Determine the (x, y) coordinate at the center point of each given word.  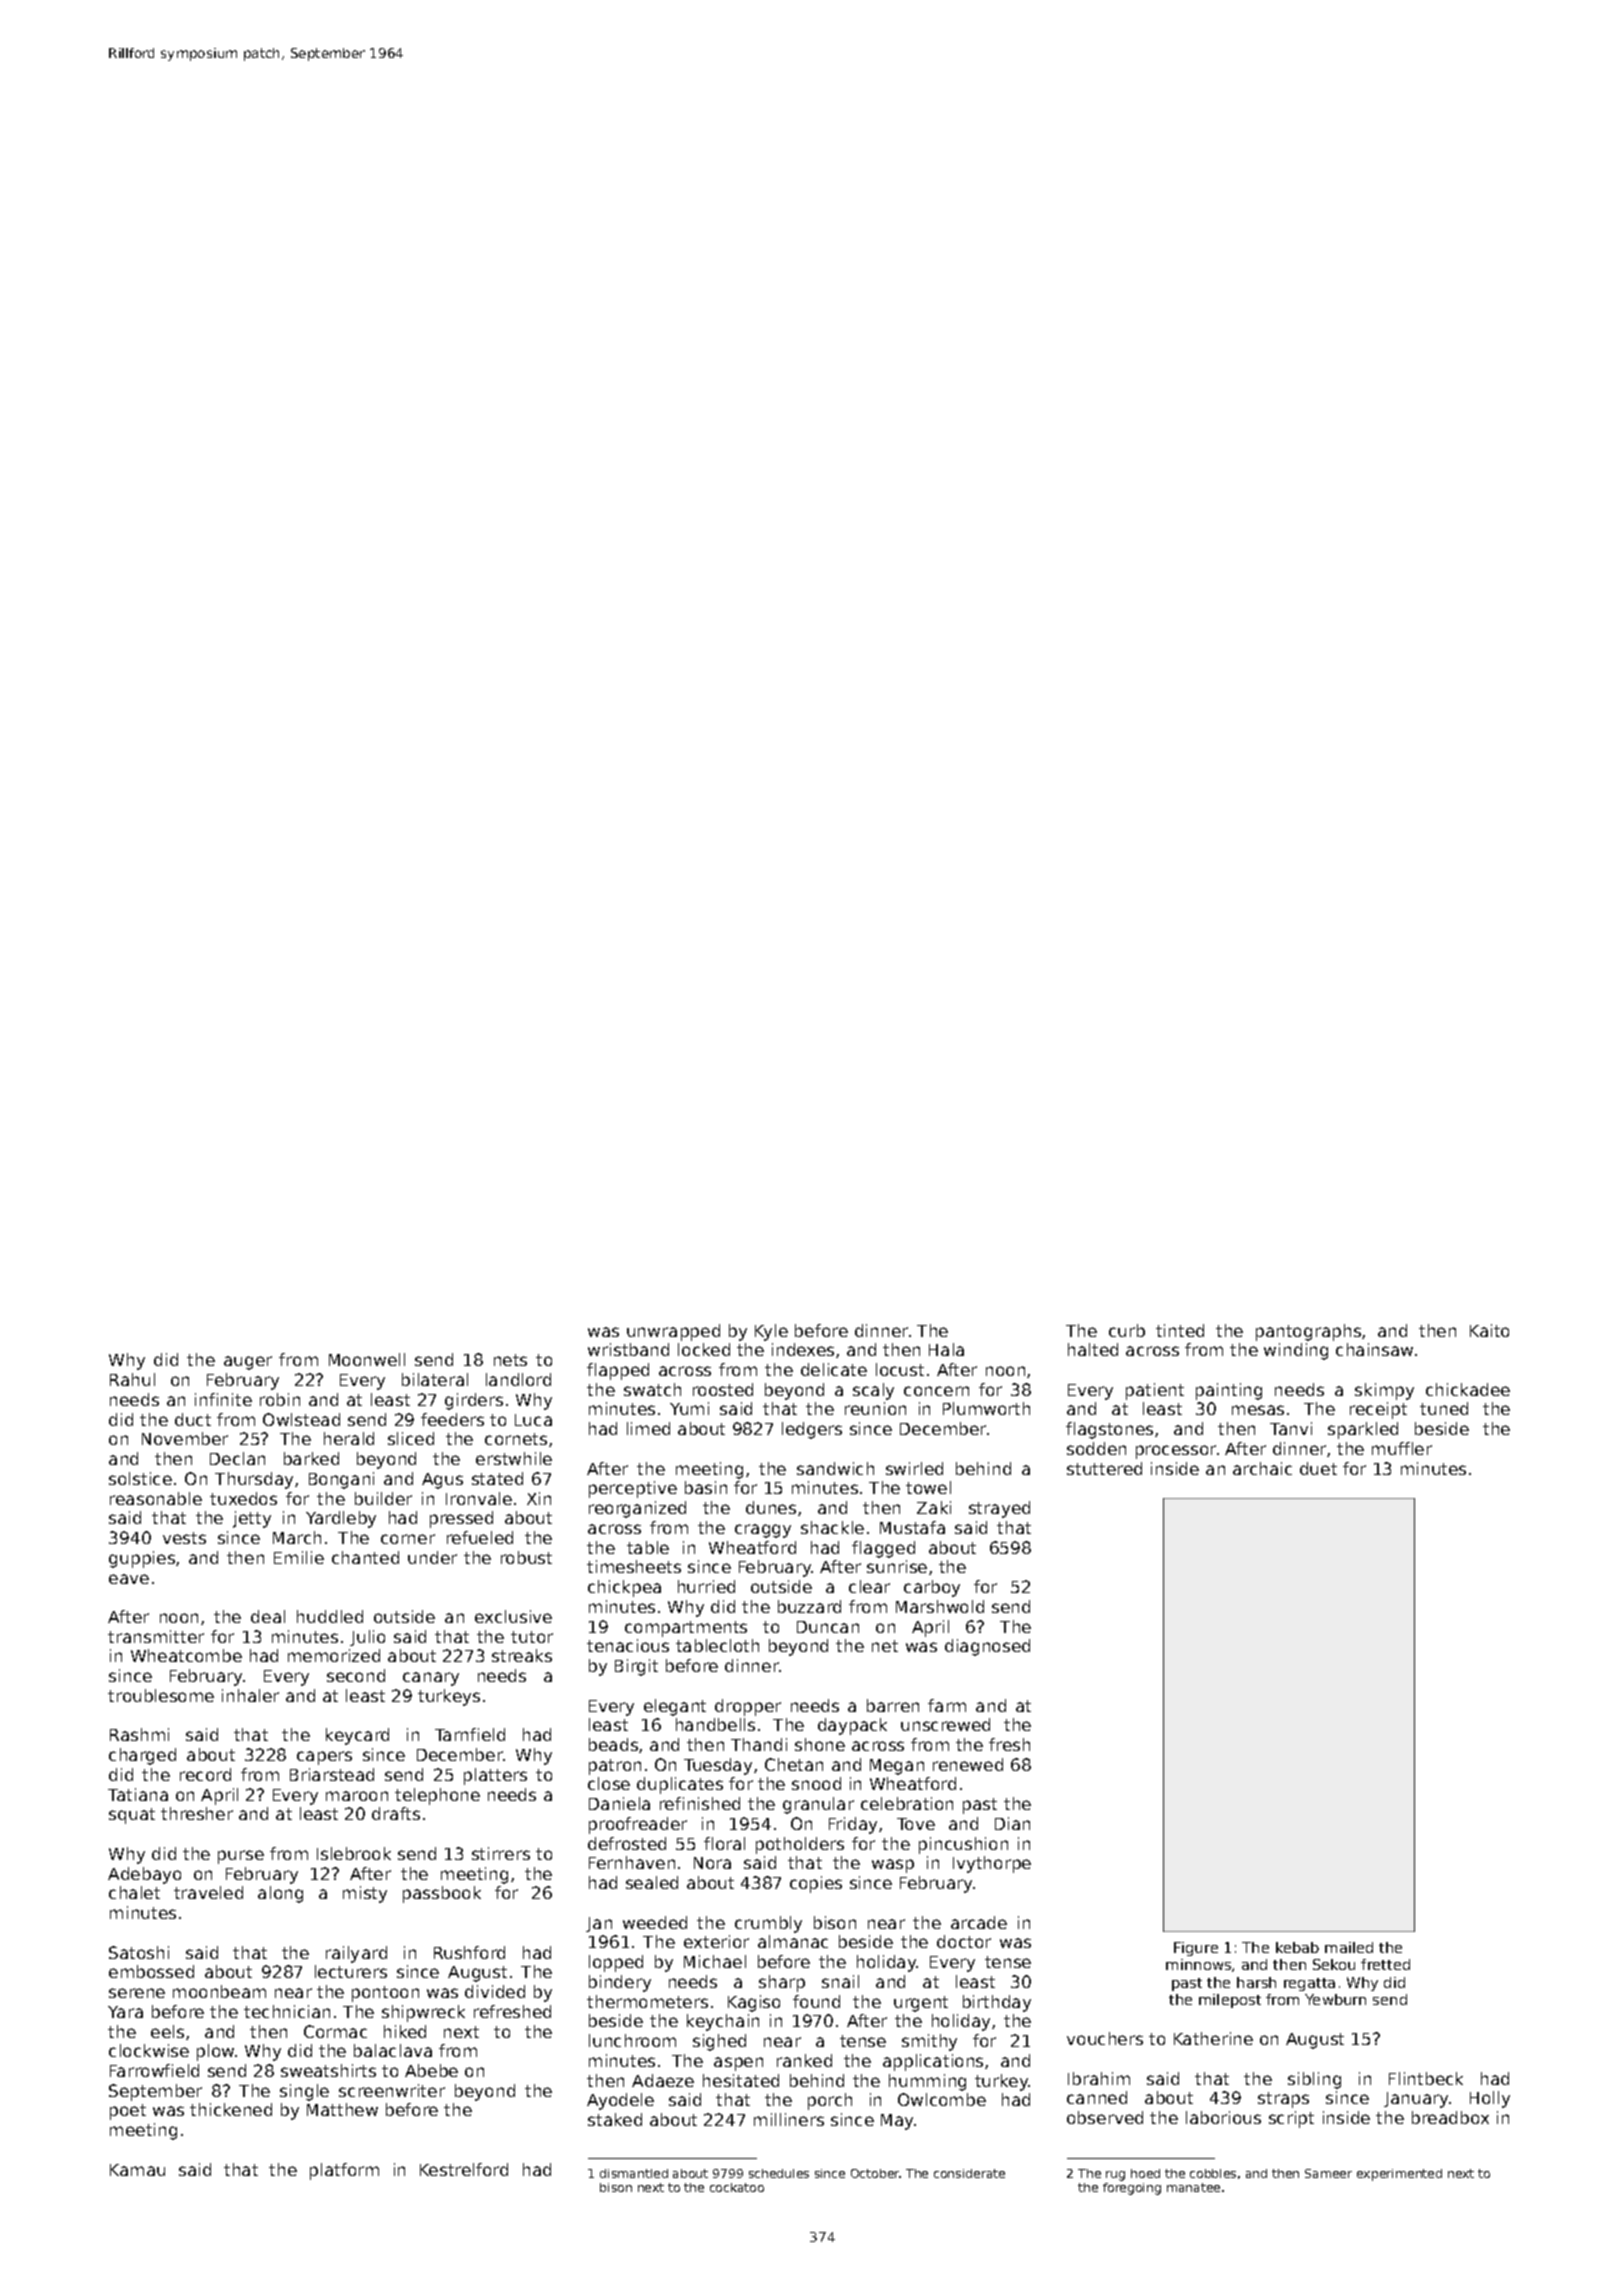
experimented (1399, 2175)
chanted (365, 1557)
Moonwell (367, 1359)
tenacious (628, 1645)
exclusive (513, 1616)
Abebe (431, 2070)
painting (1229, 1391)
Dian (1012, 1823)
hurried (706, 1586)
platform (344, 2171)
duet (1318, 1468)
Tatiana (138, 1794)
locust (900, 1369)
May (898, 2122)
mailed (1349, 1947)
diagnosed (987, 1647)
